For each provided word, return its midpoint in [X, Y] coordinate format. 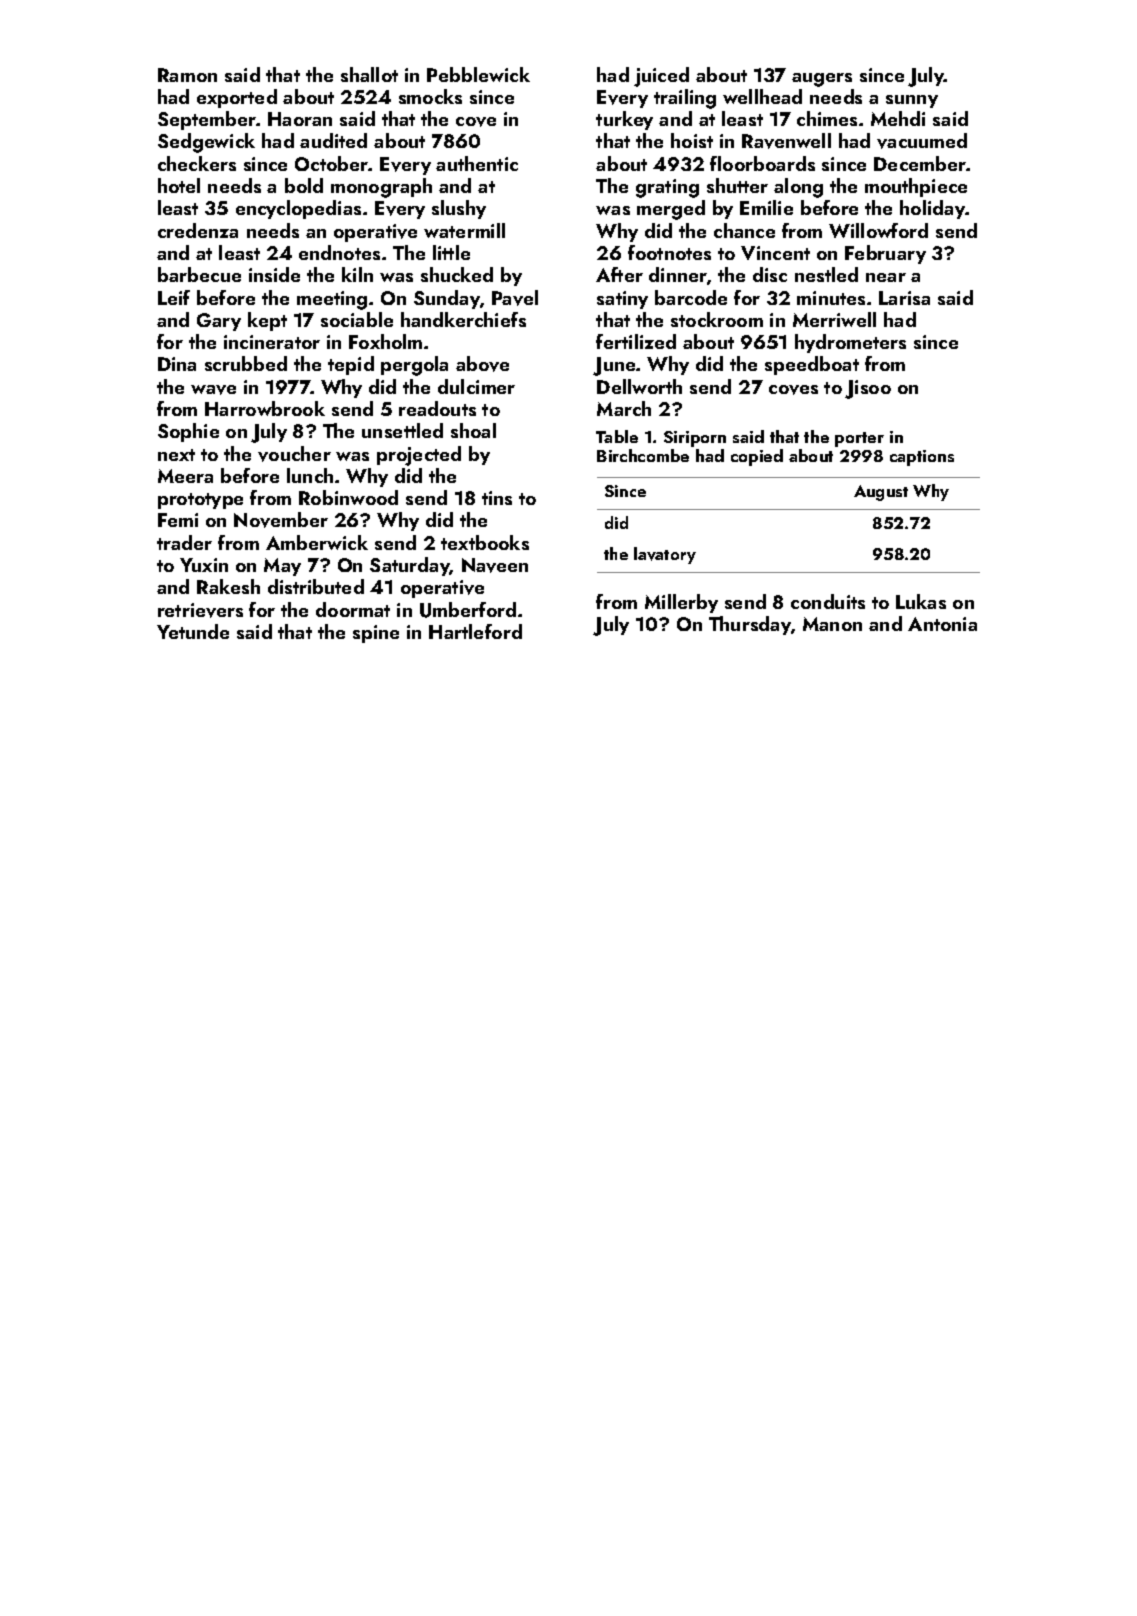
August [881, 493]
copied [757, 457]
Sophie [188, 432]
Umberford [468, 610]
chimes [827, 118]
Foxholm [385, 341]
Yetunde [193, 631]
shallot [369, 74]
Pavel [515, 298]
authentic [477, 163]
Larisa [904, 298]
